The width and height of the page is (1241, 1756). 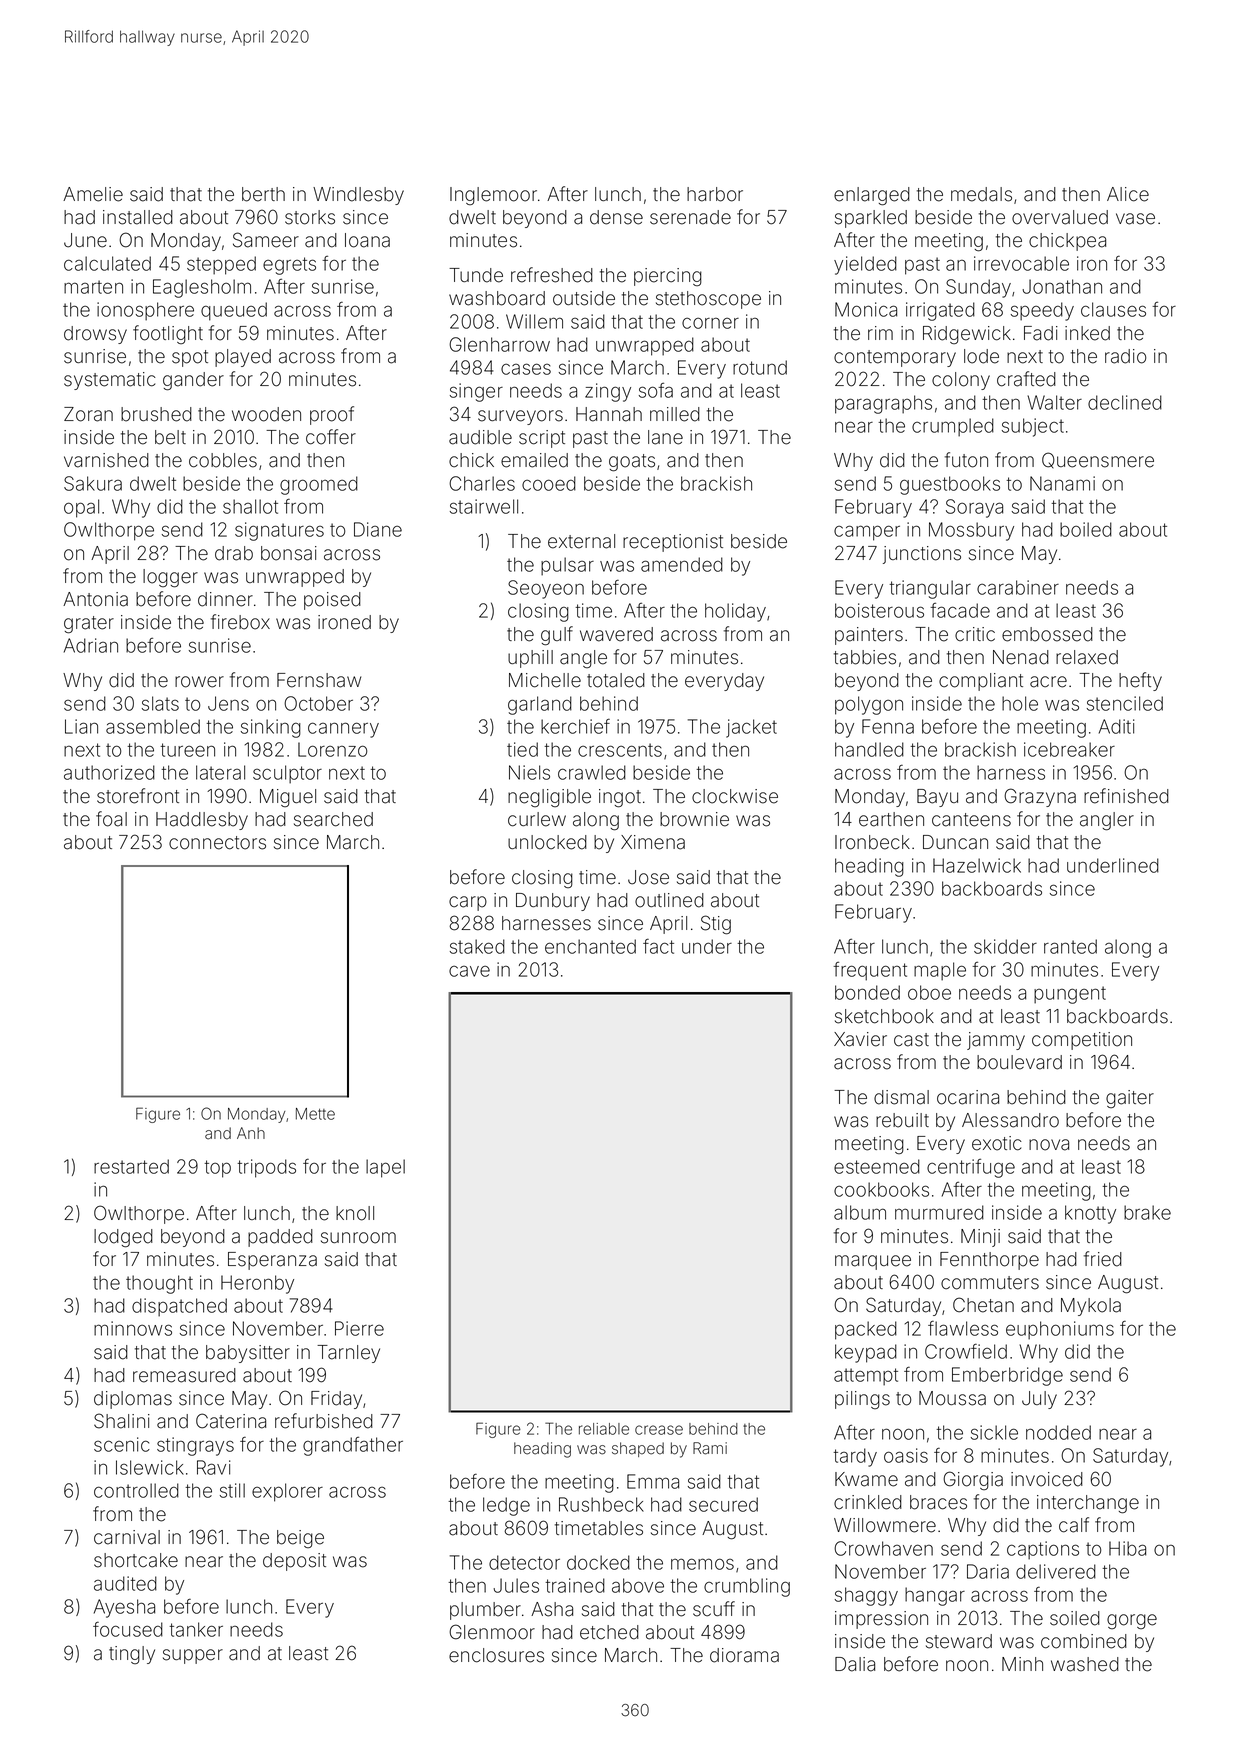 I want to click on Nanami, so click(x=1062, y=483).
